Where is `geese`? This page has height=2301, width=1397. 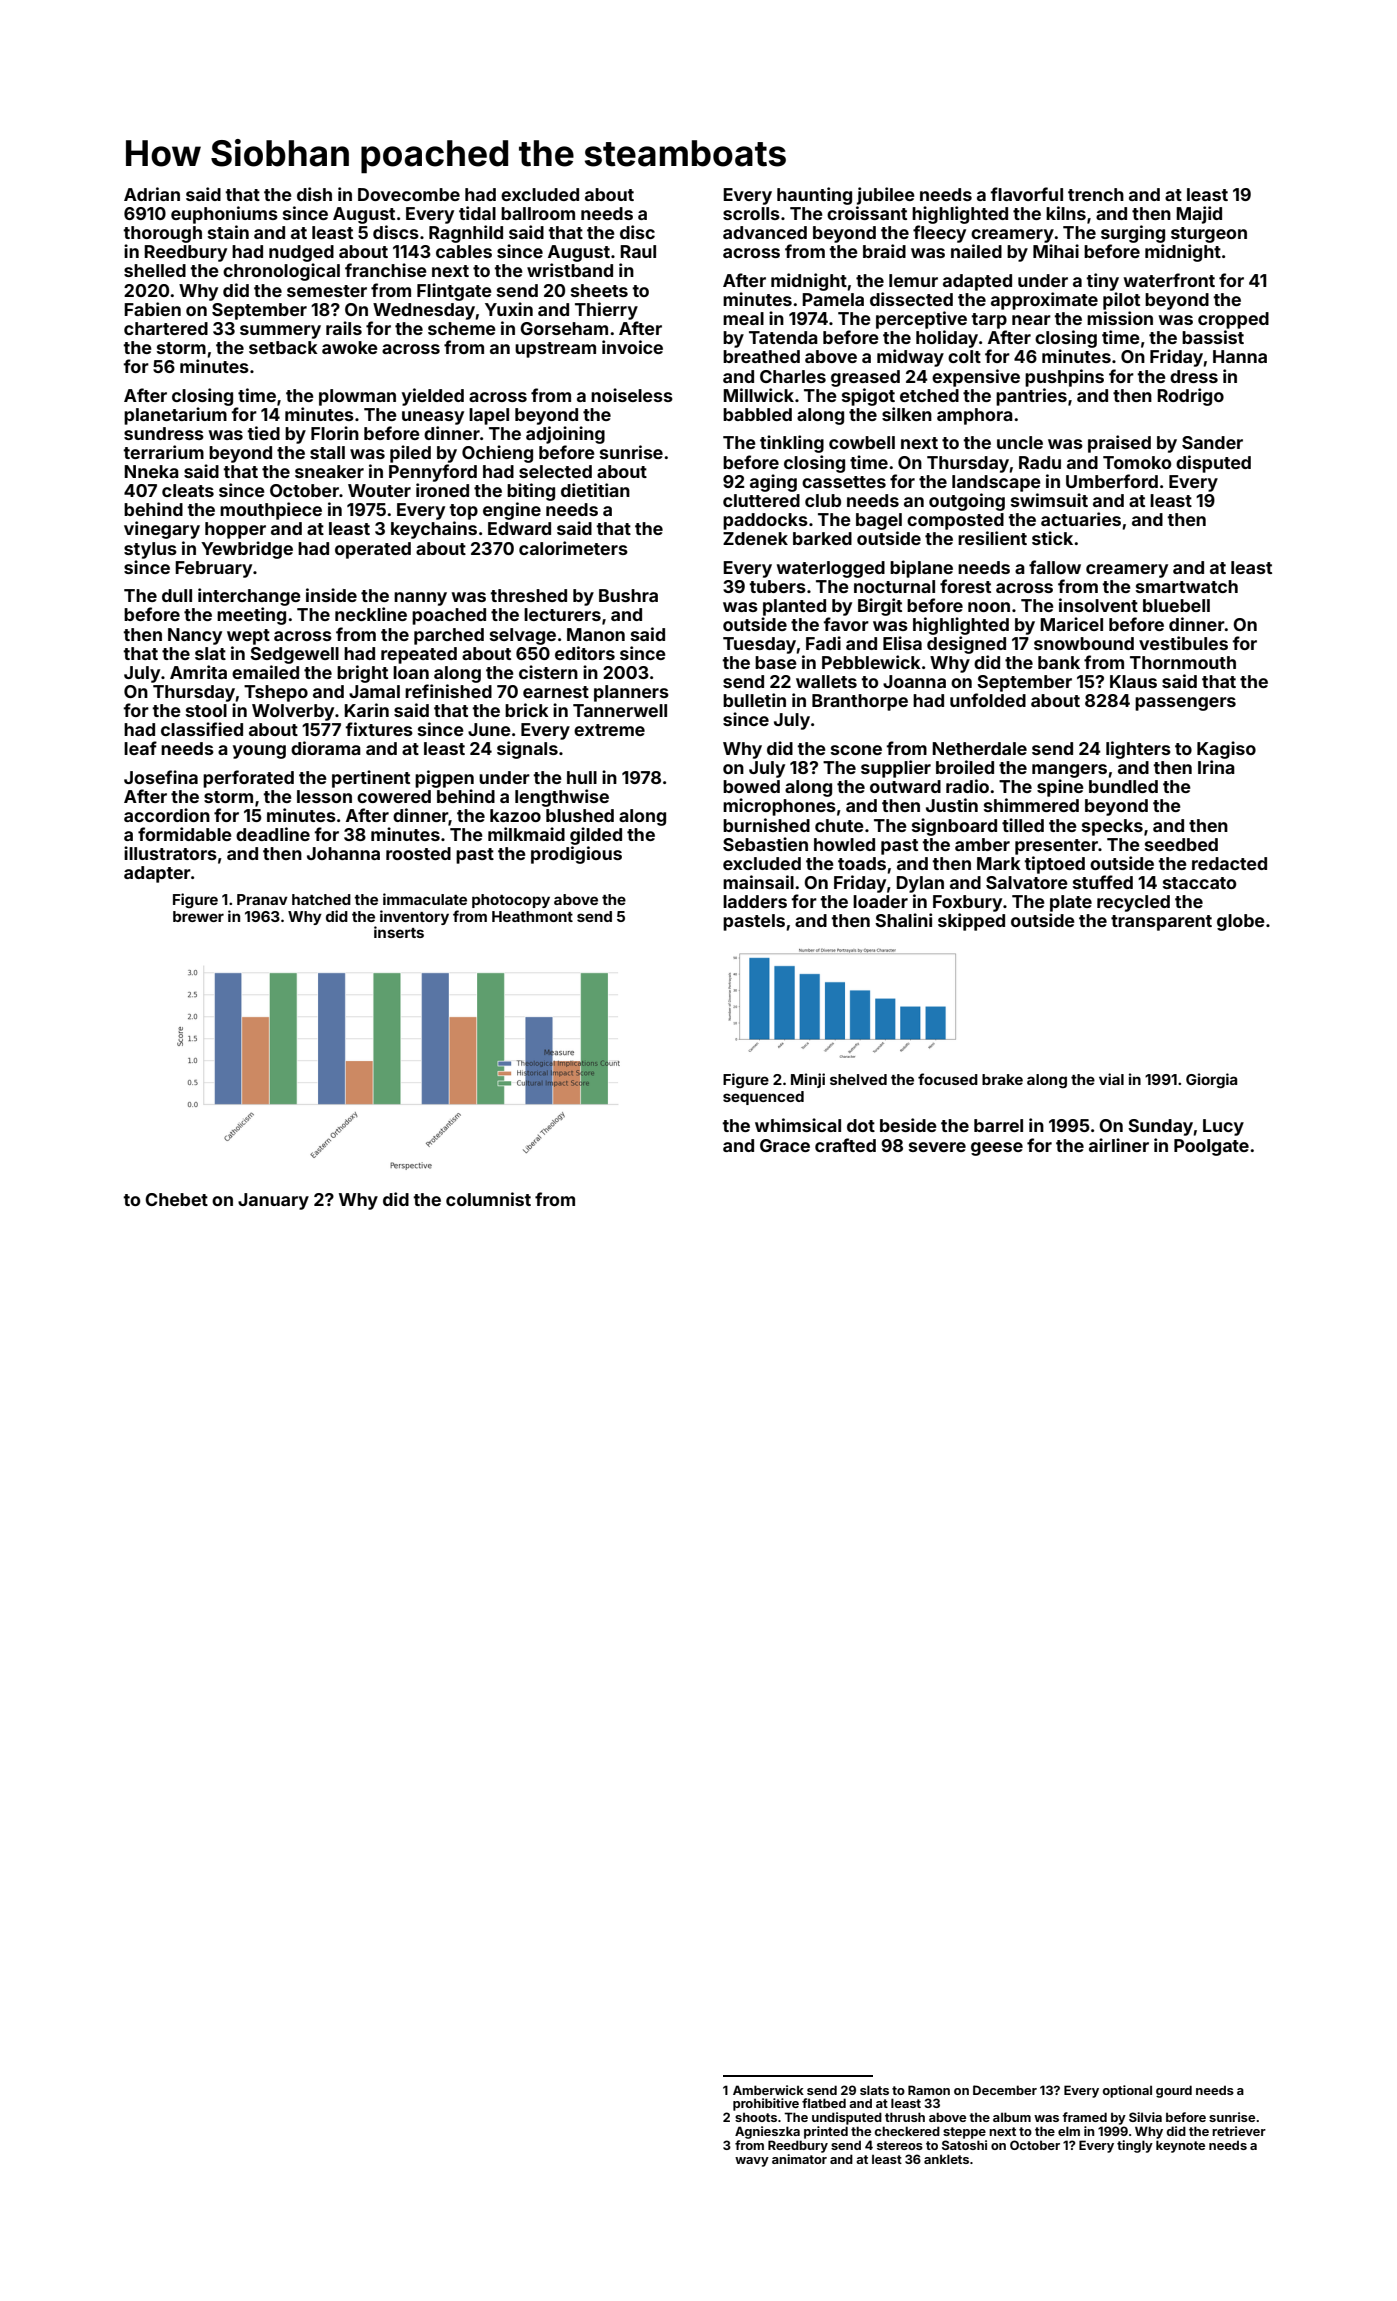 geese is located at coordinates (997, 1149).
